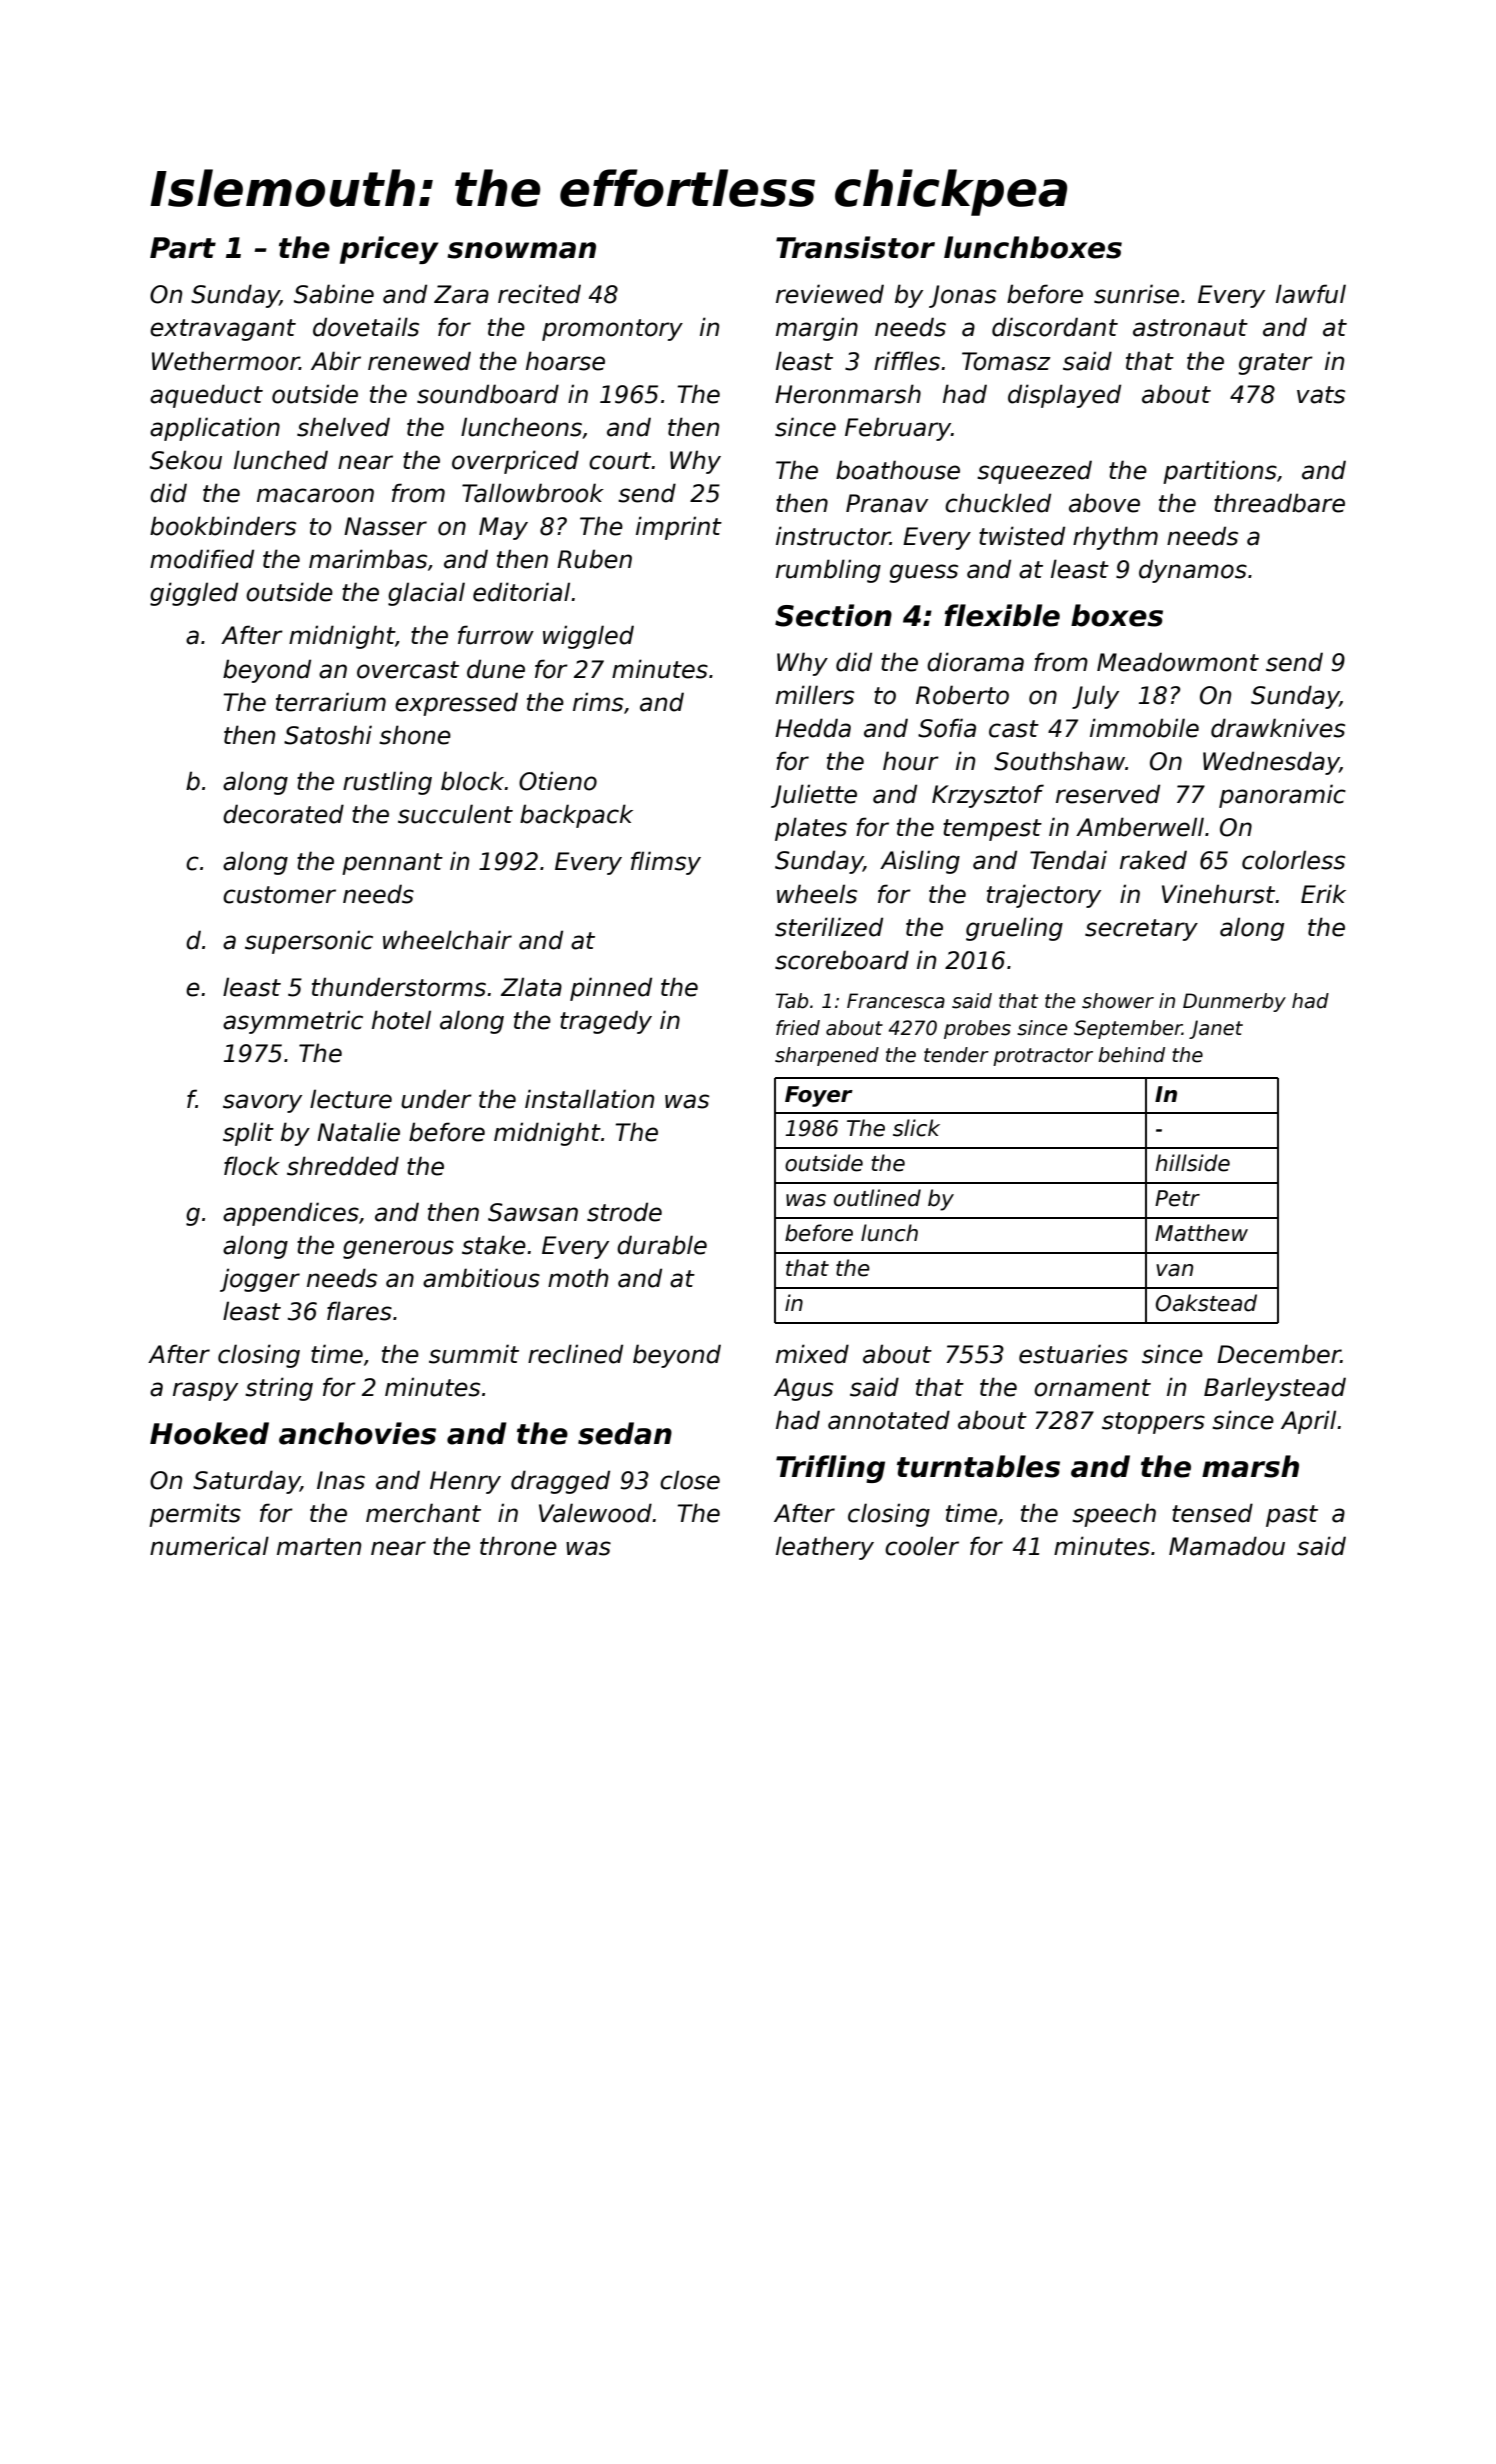 The image size is (1496, 2464). I want to click on Saturday, so click(246, 1482).
